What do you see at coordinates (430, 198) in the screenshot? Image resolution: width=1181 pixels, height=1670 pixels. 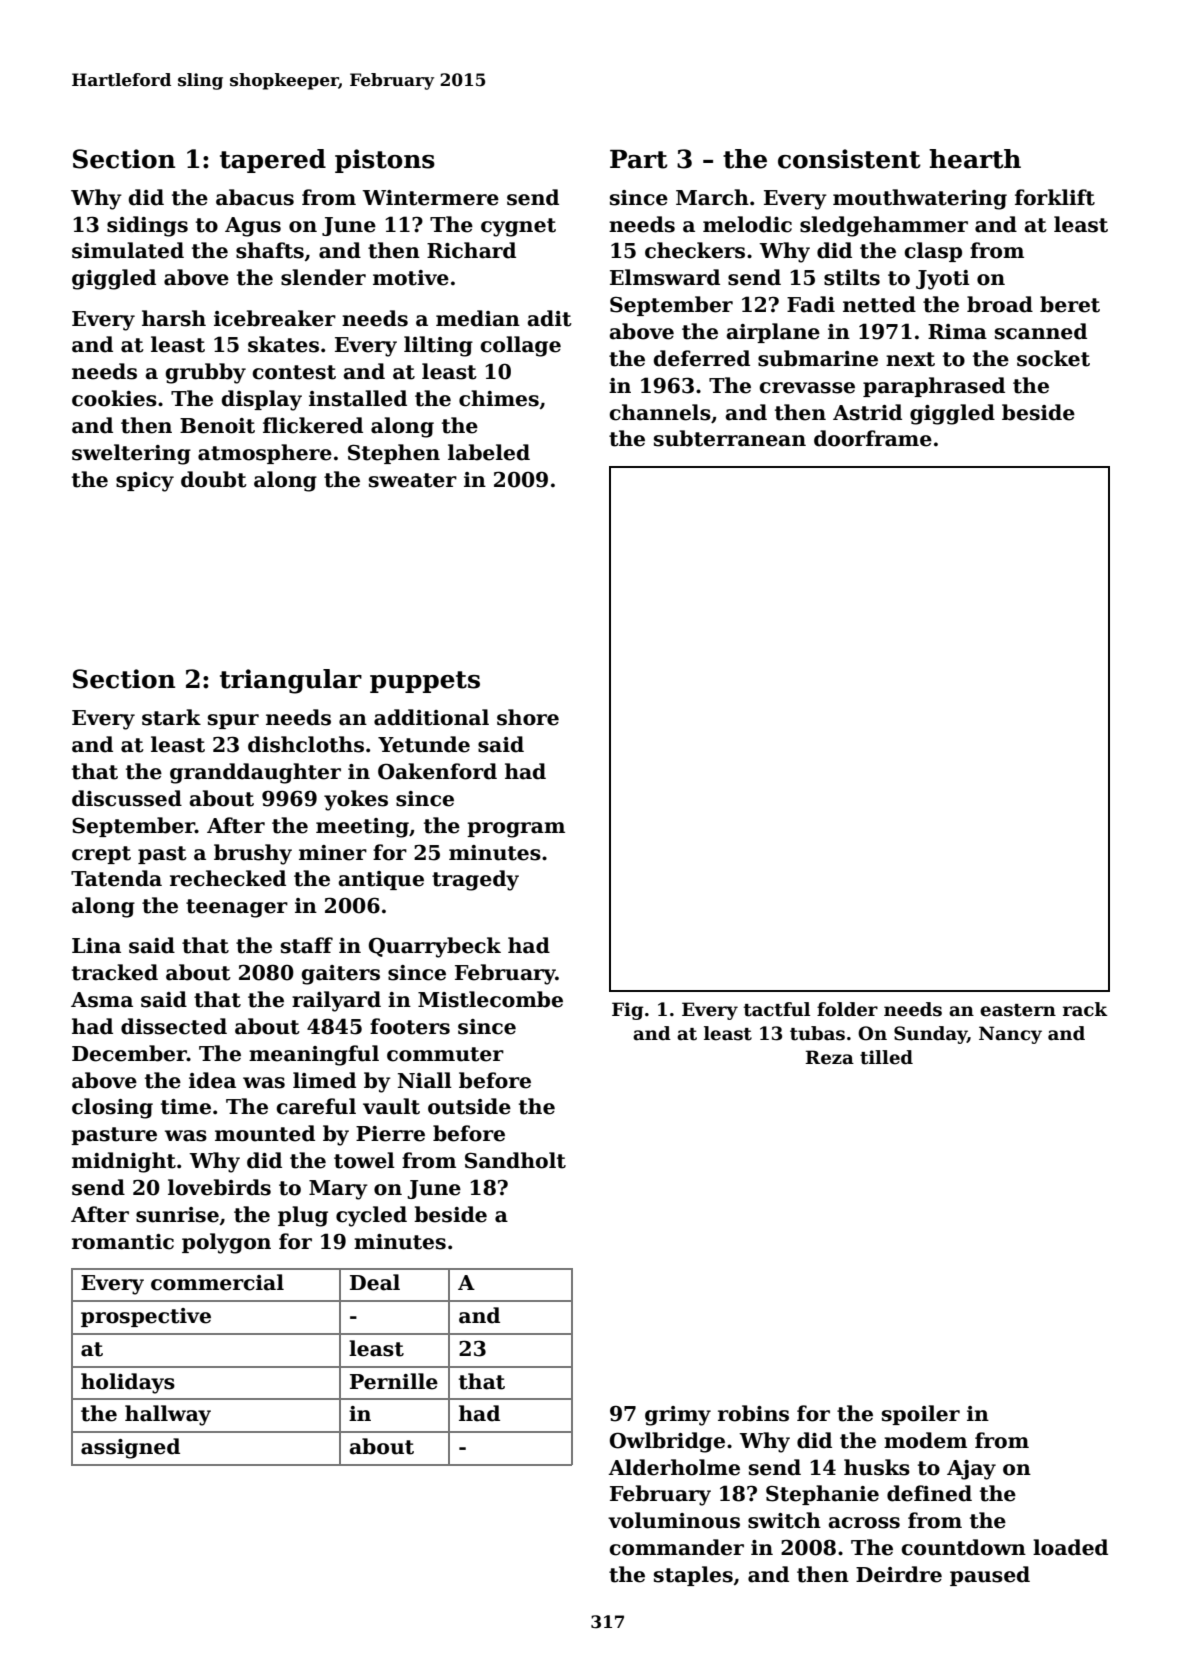 I see `Wintermere` at bounding box center [430, 198].
